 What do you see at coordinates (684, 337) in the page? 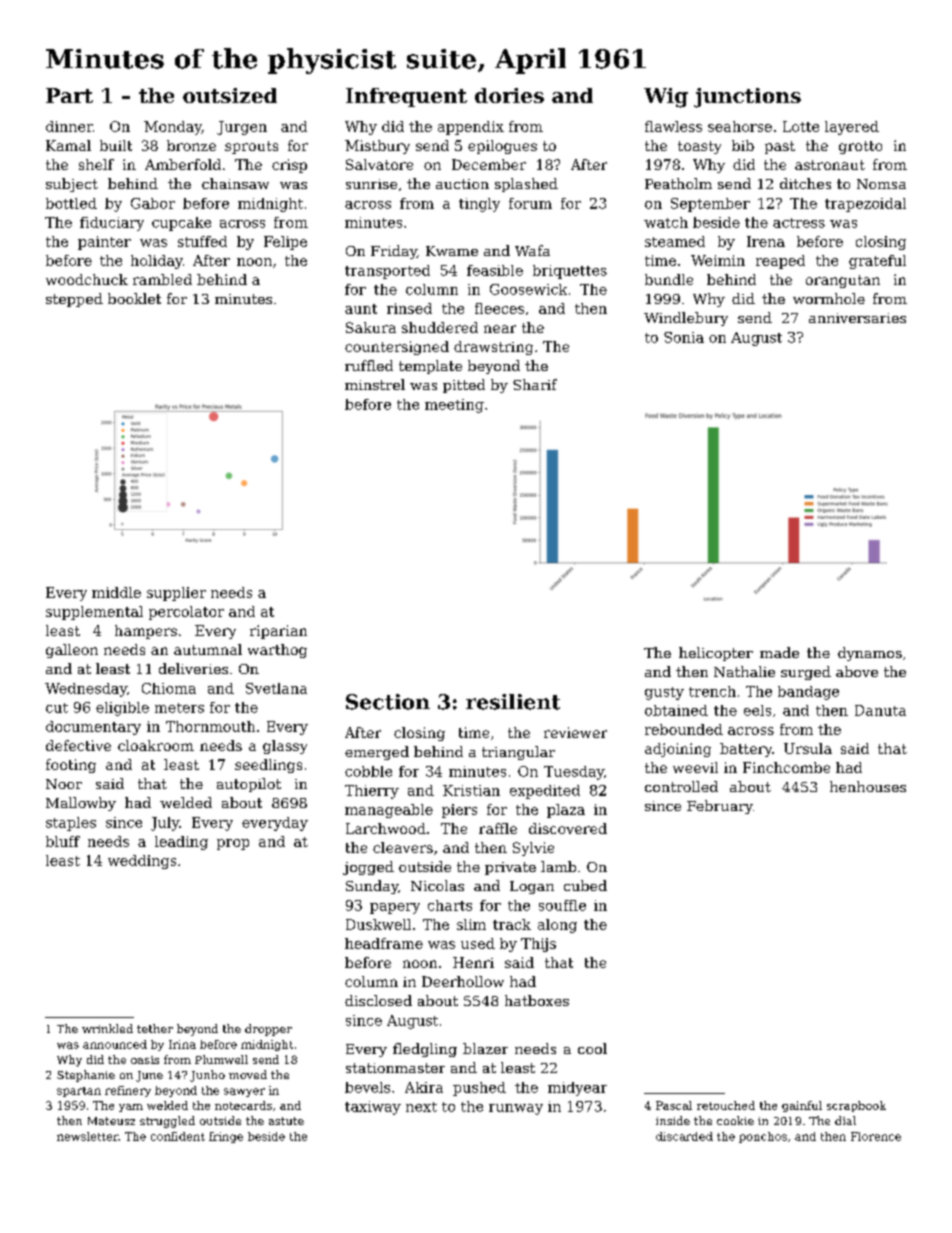
I see `Sonia` at bounding box center [684, 337].
